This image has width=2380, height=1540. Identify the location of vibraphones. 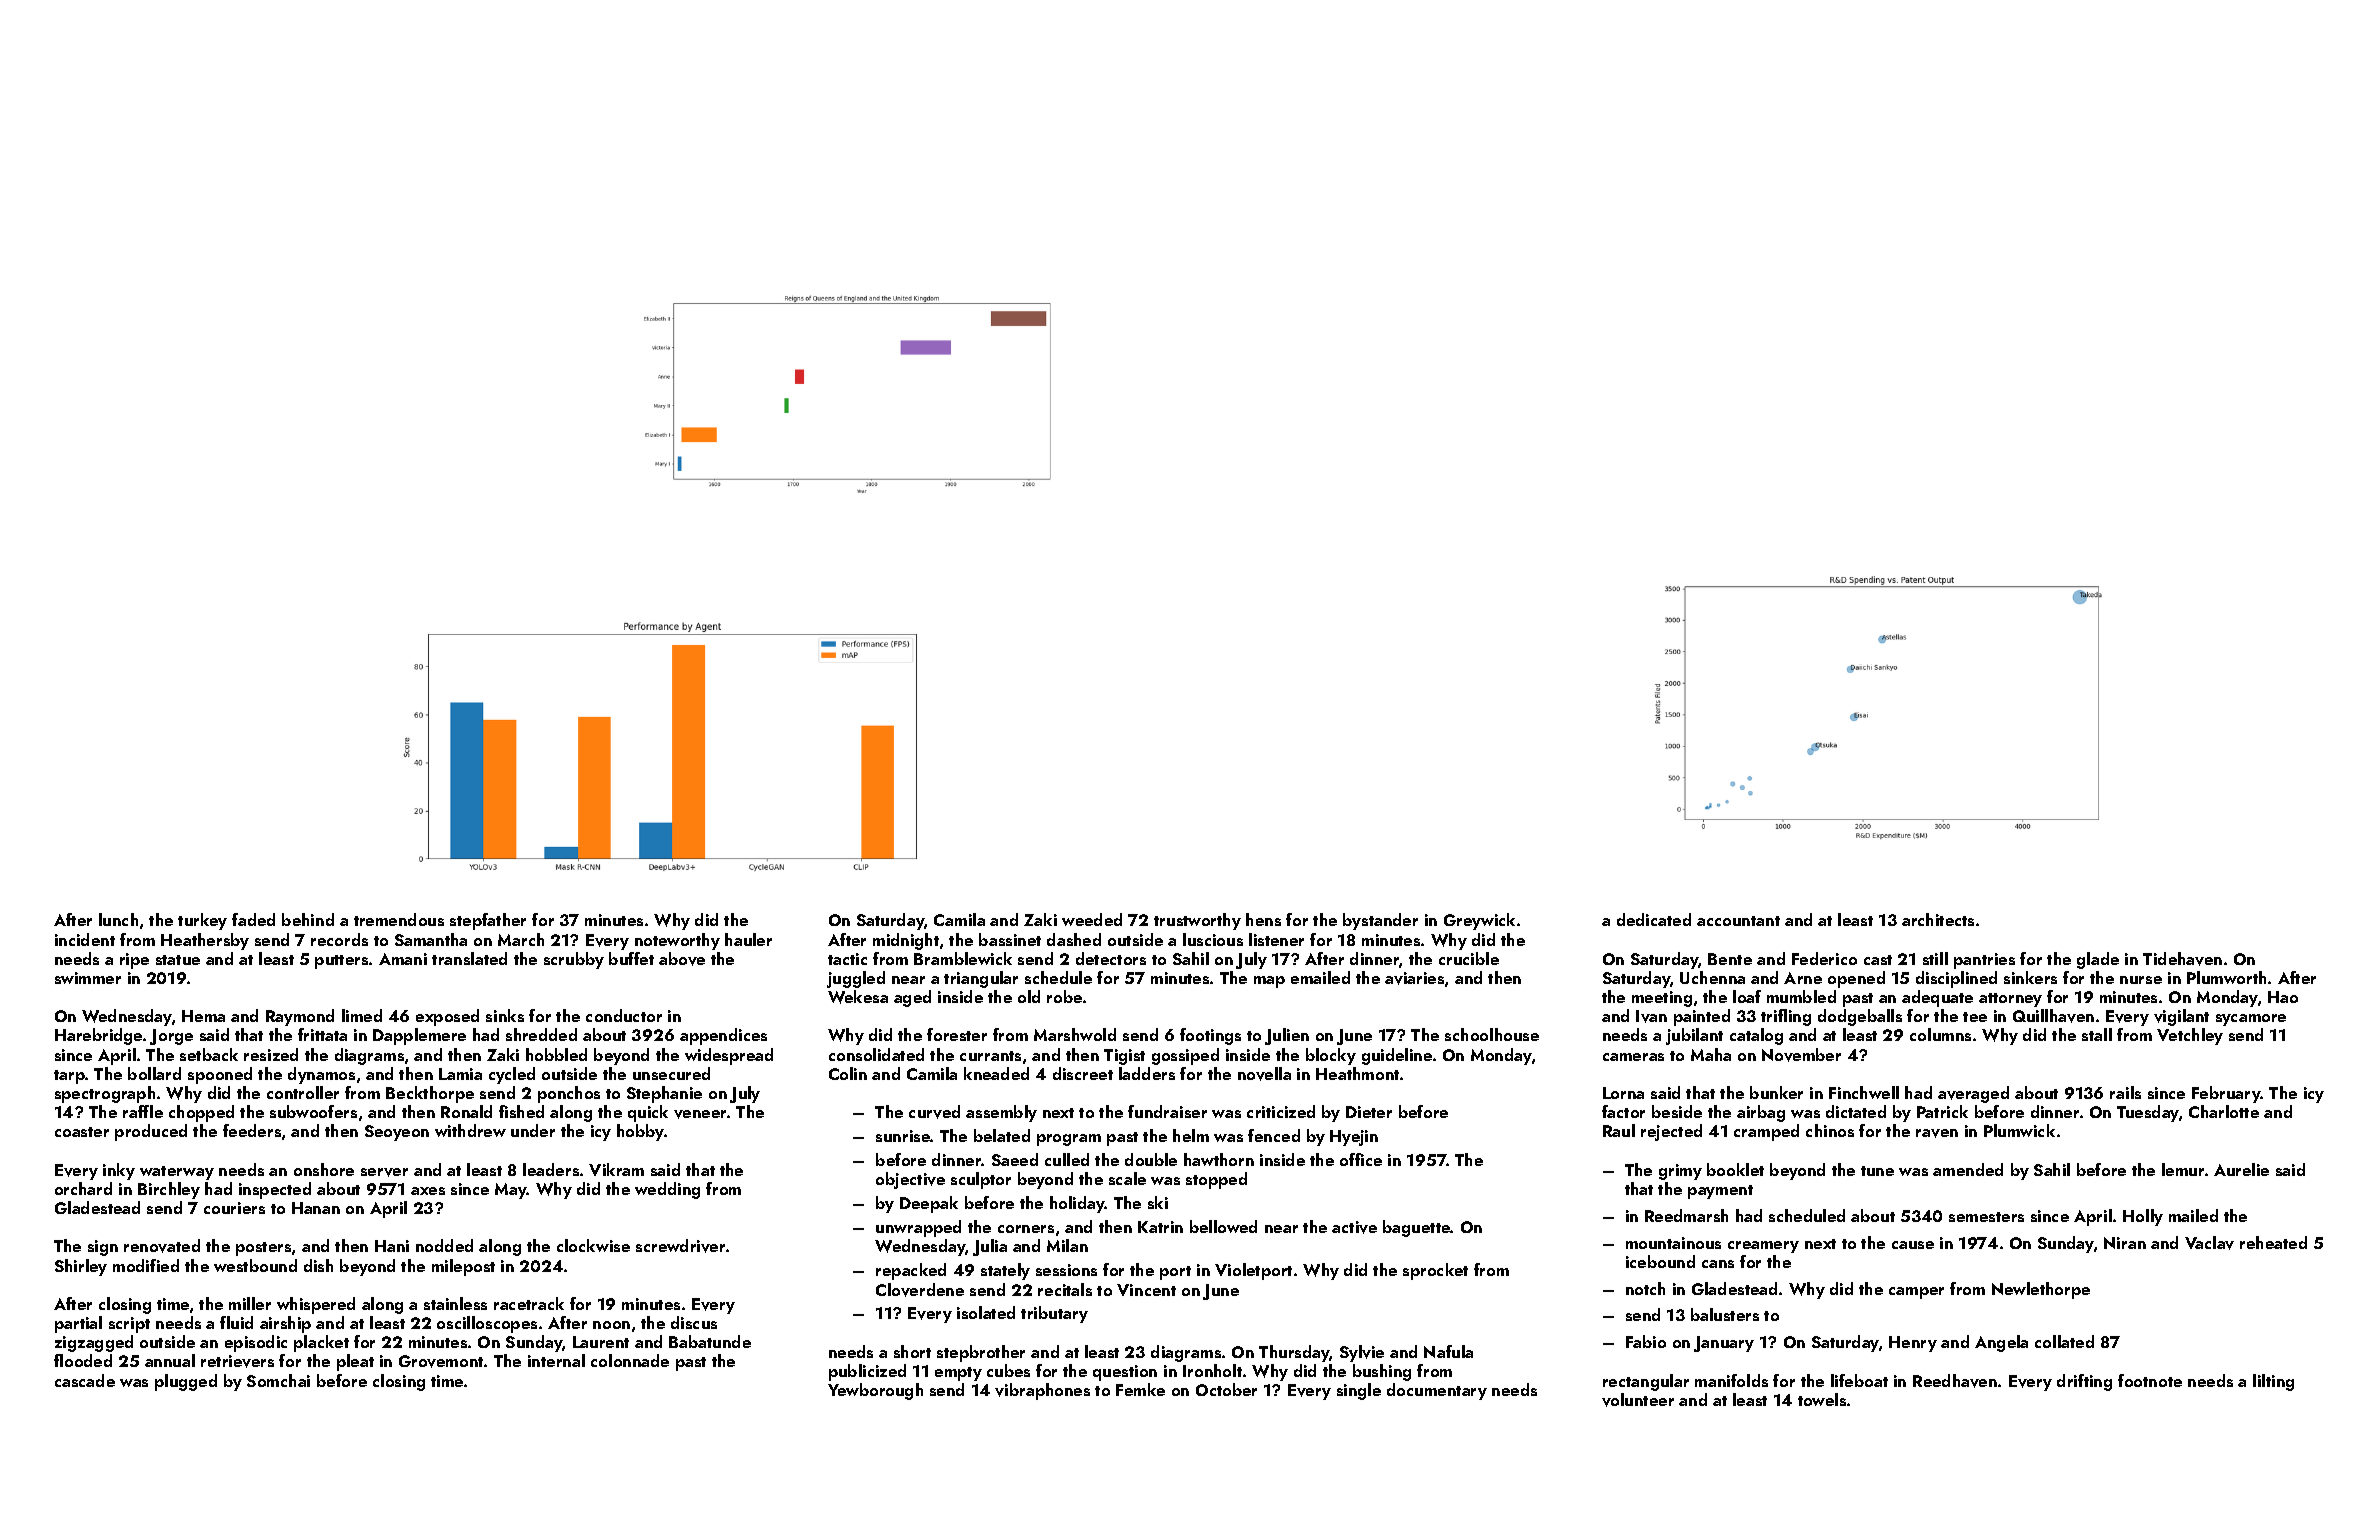
(1042, 1391).
